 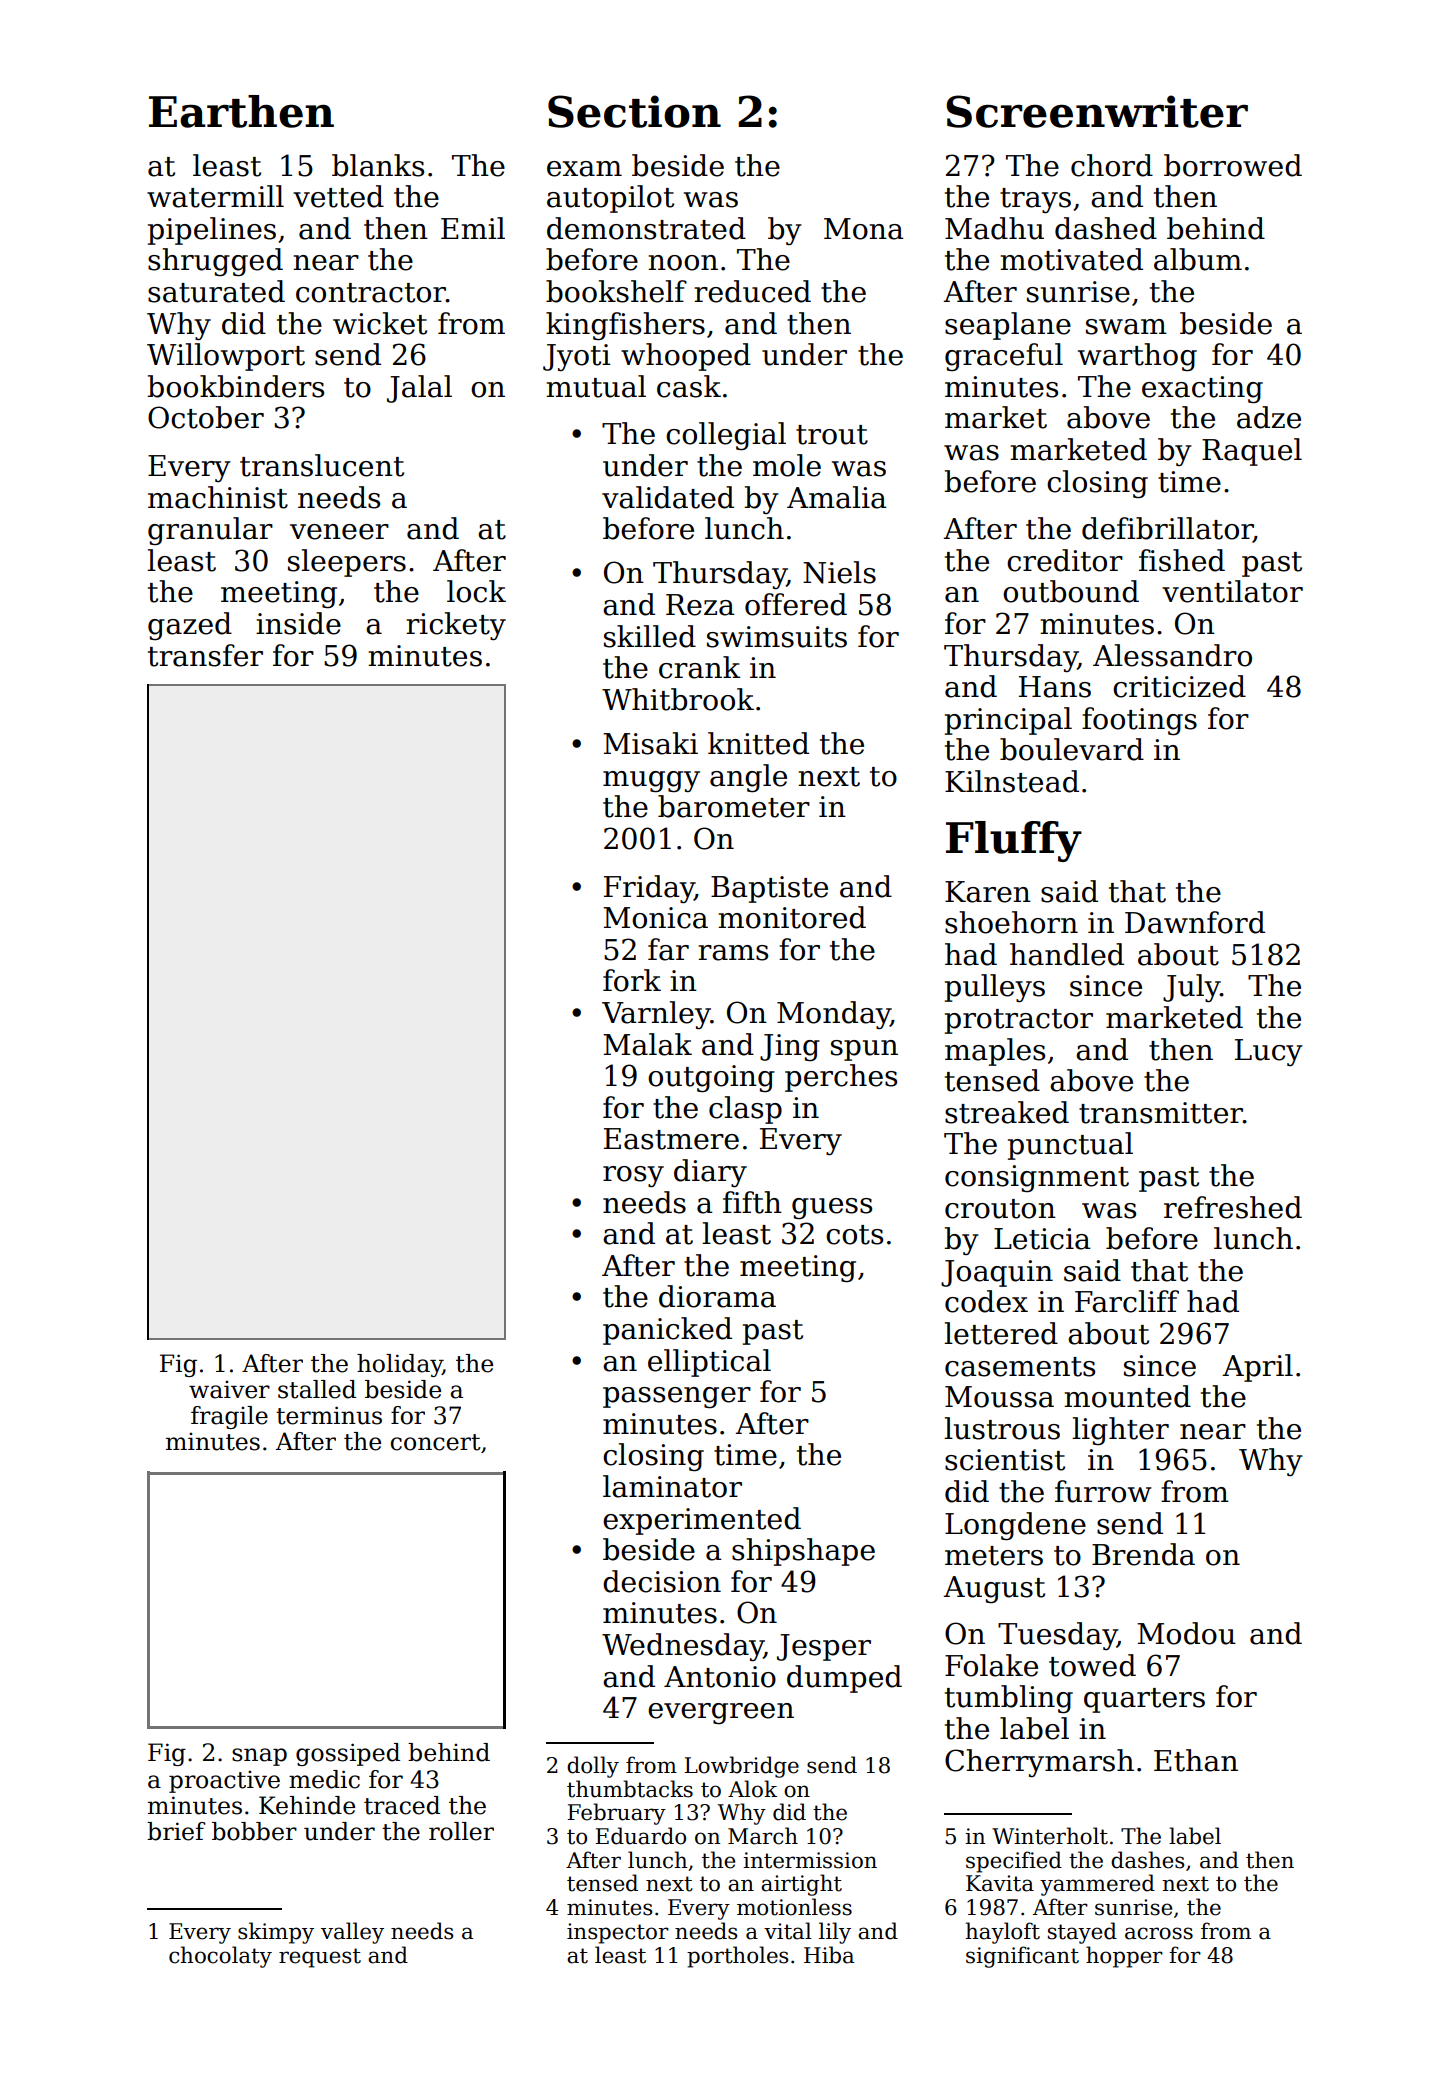 What do you see at coordinates (1198, 259) in the page?
I see `album` at bounding box center [1198, 259].
